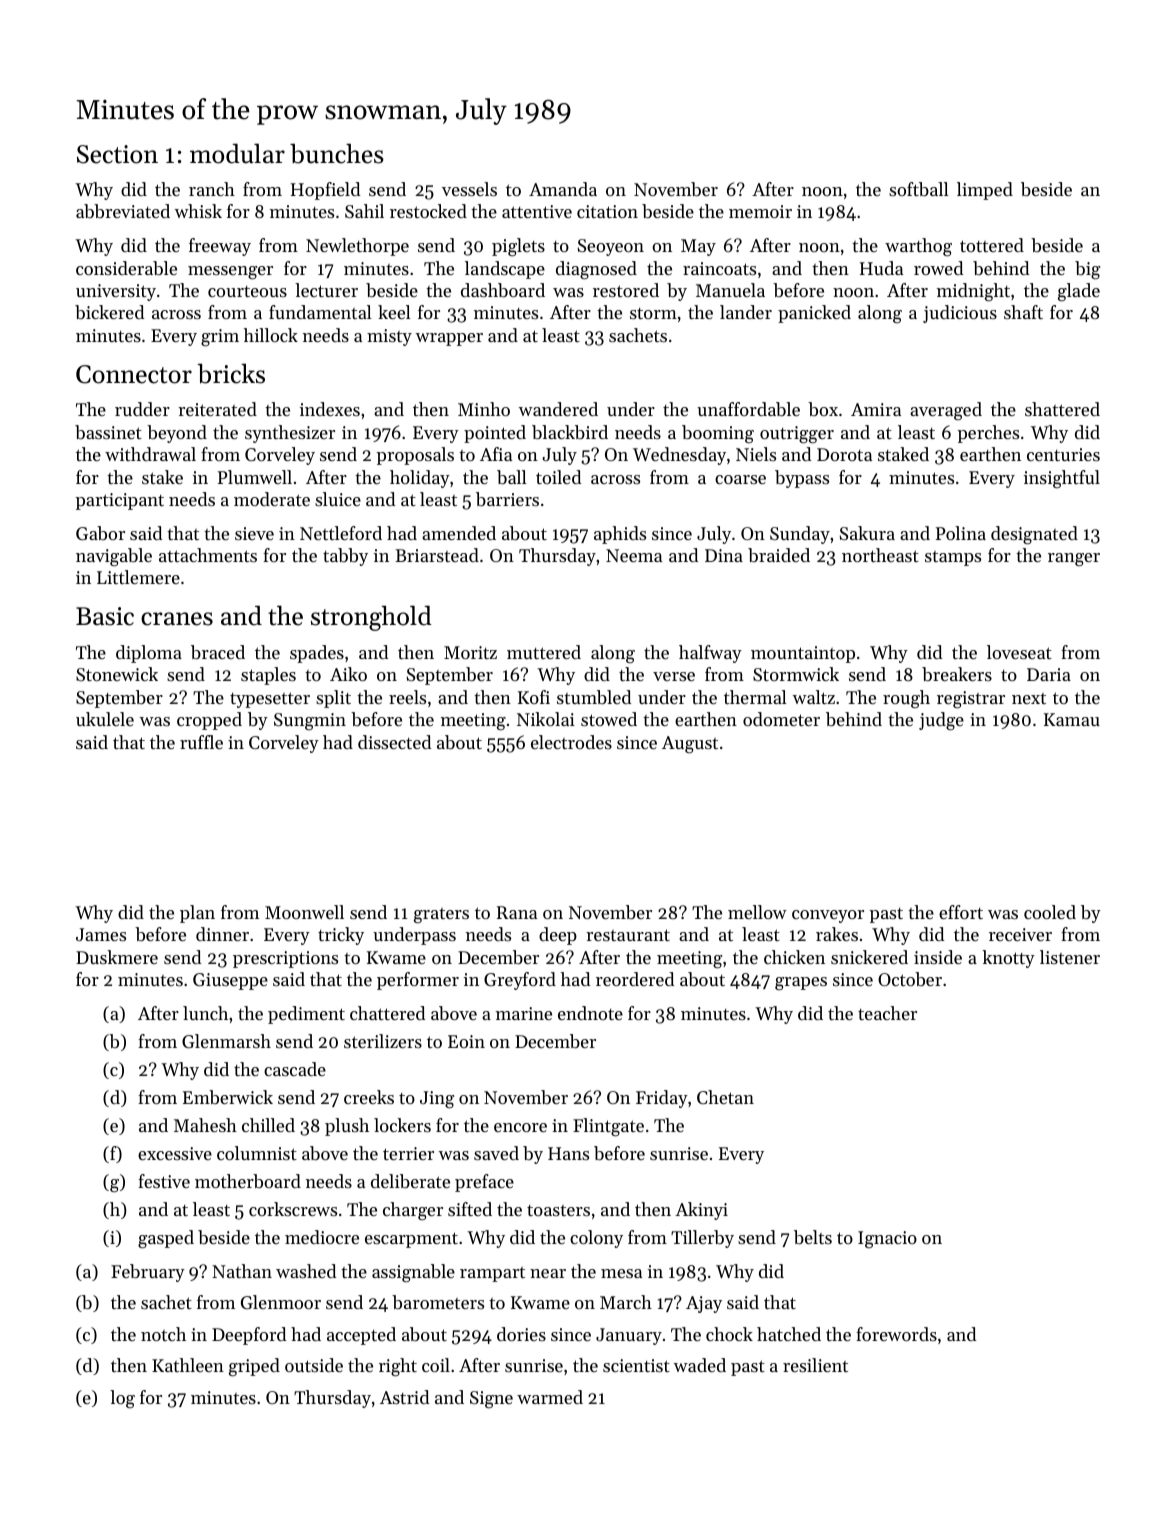  What do you see at coordinates (212, 189) in the screenshot?
I see `ranch` at bounding box center [212, 189].
